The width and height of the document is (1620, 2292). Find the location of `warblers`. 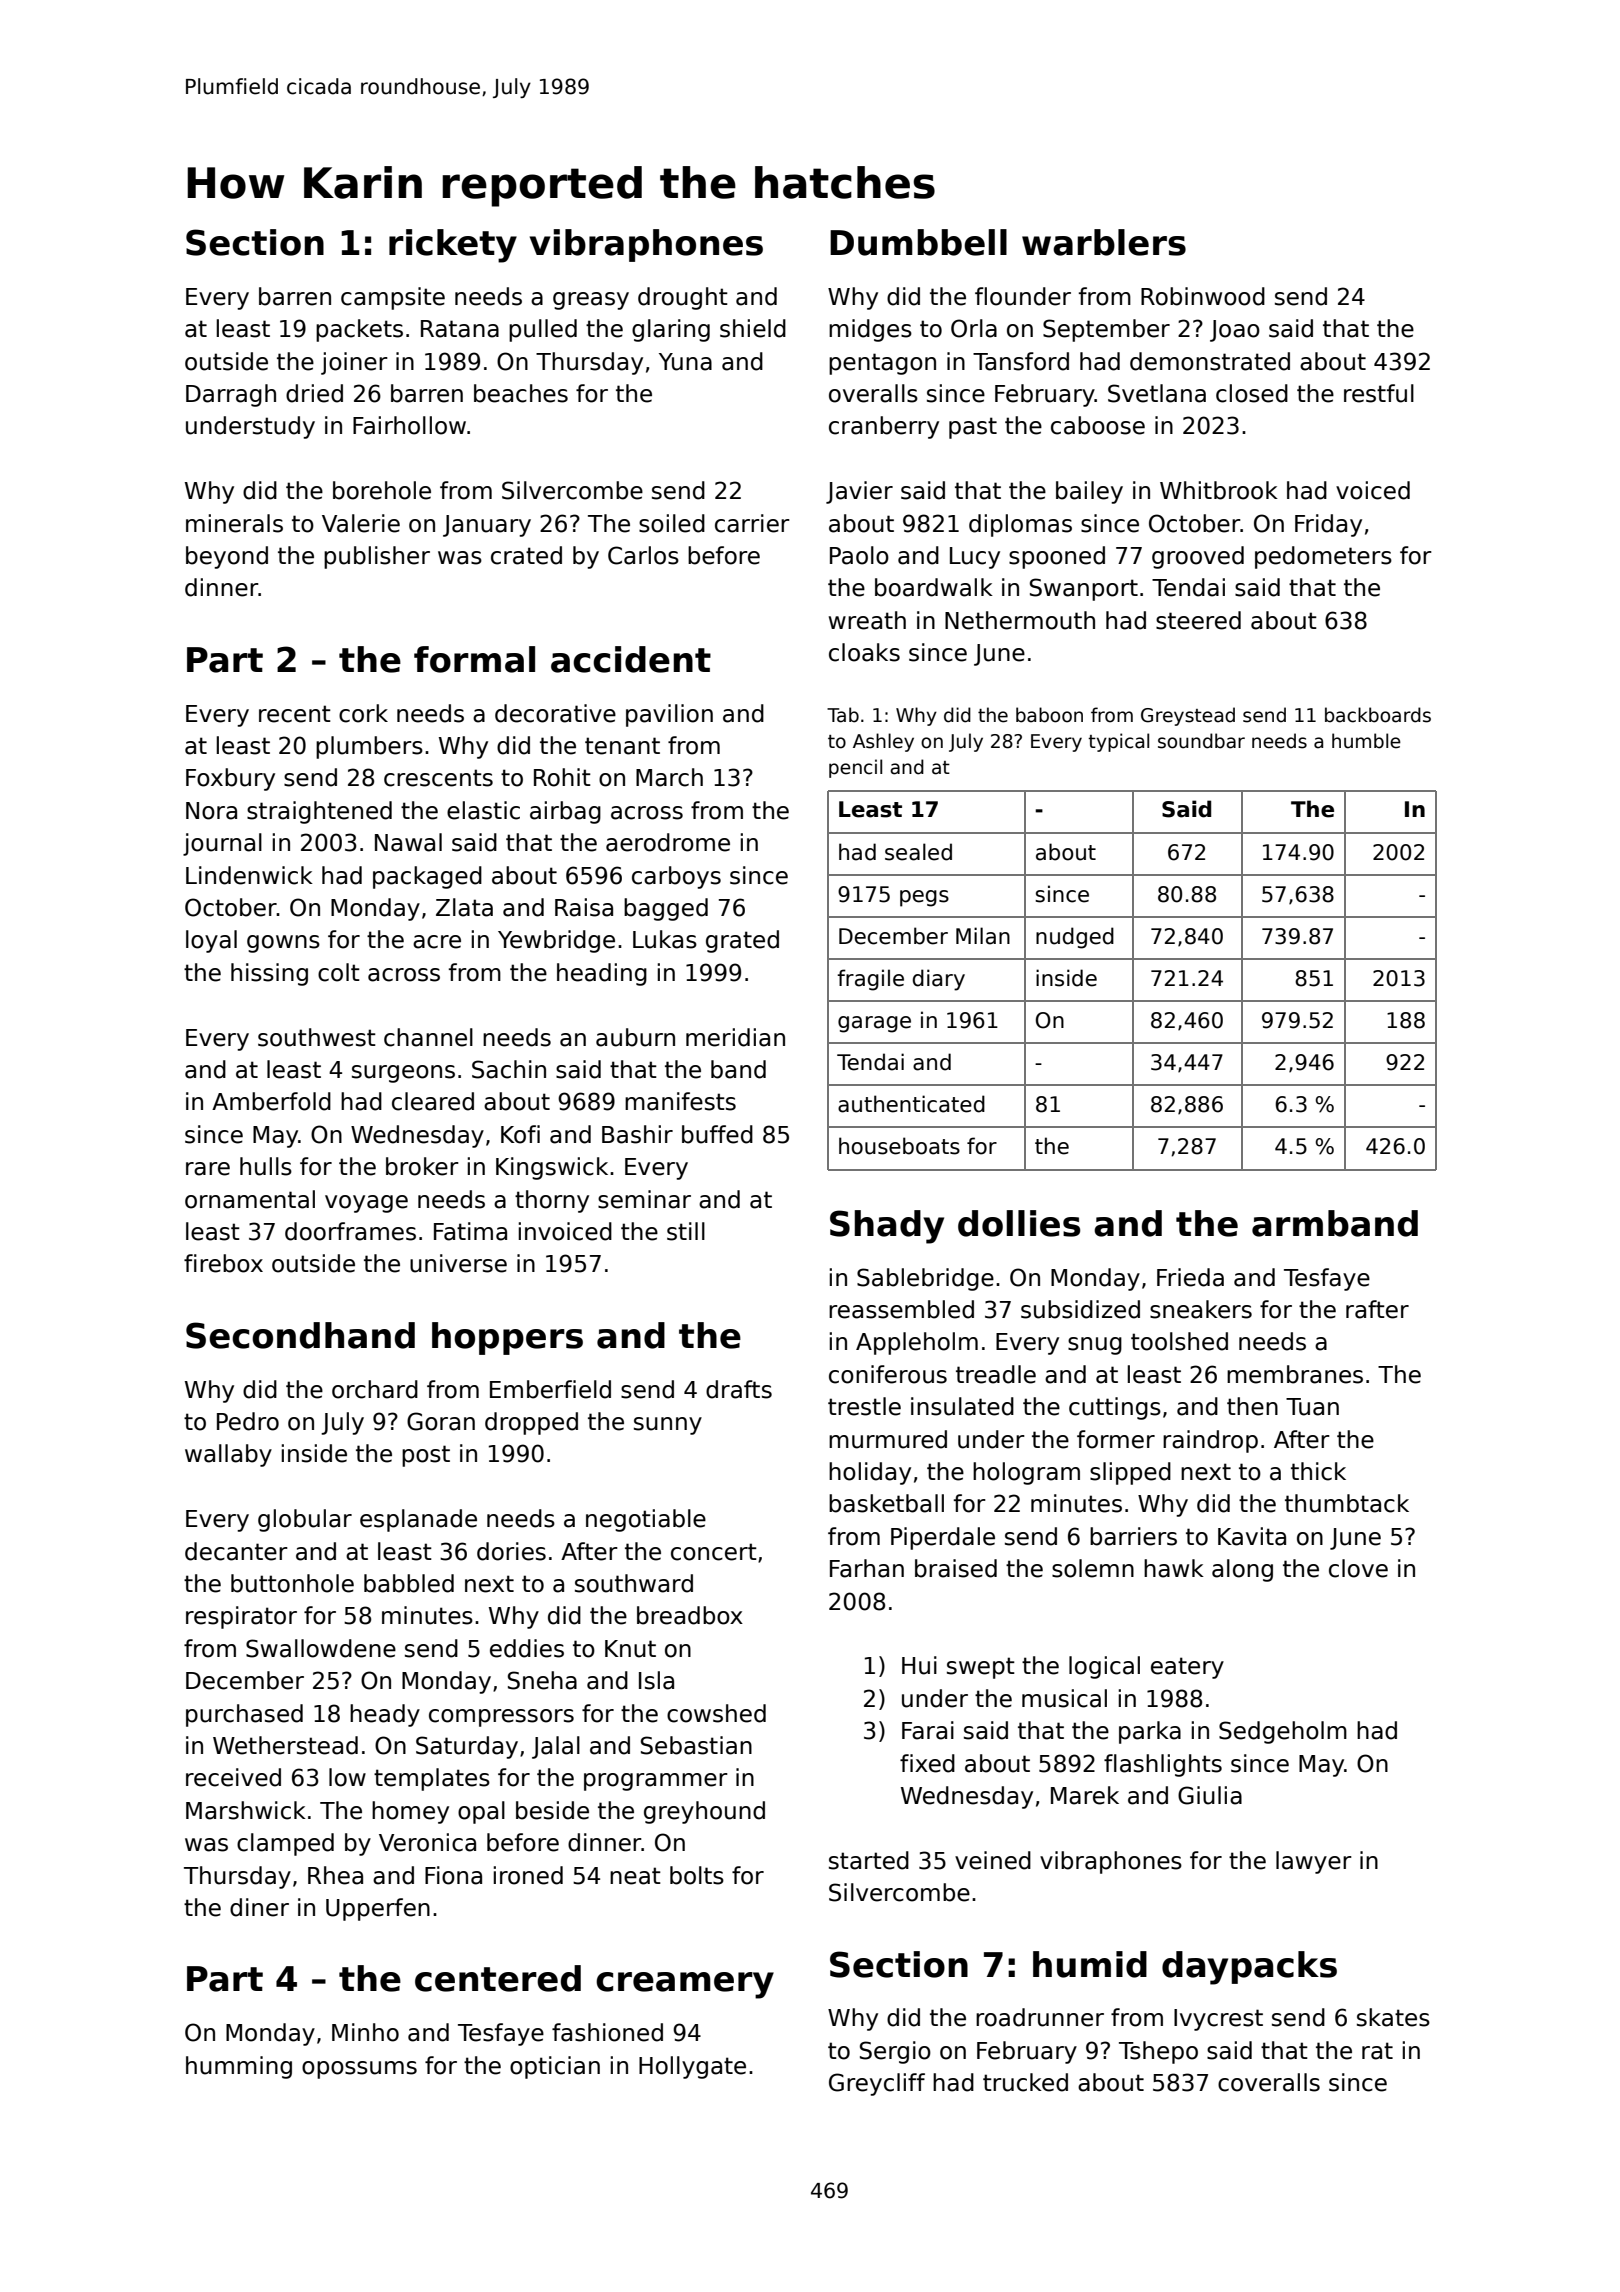

warblers is located at coordinates (1104, 242).
